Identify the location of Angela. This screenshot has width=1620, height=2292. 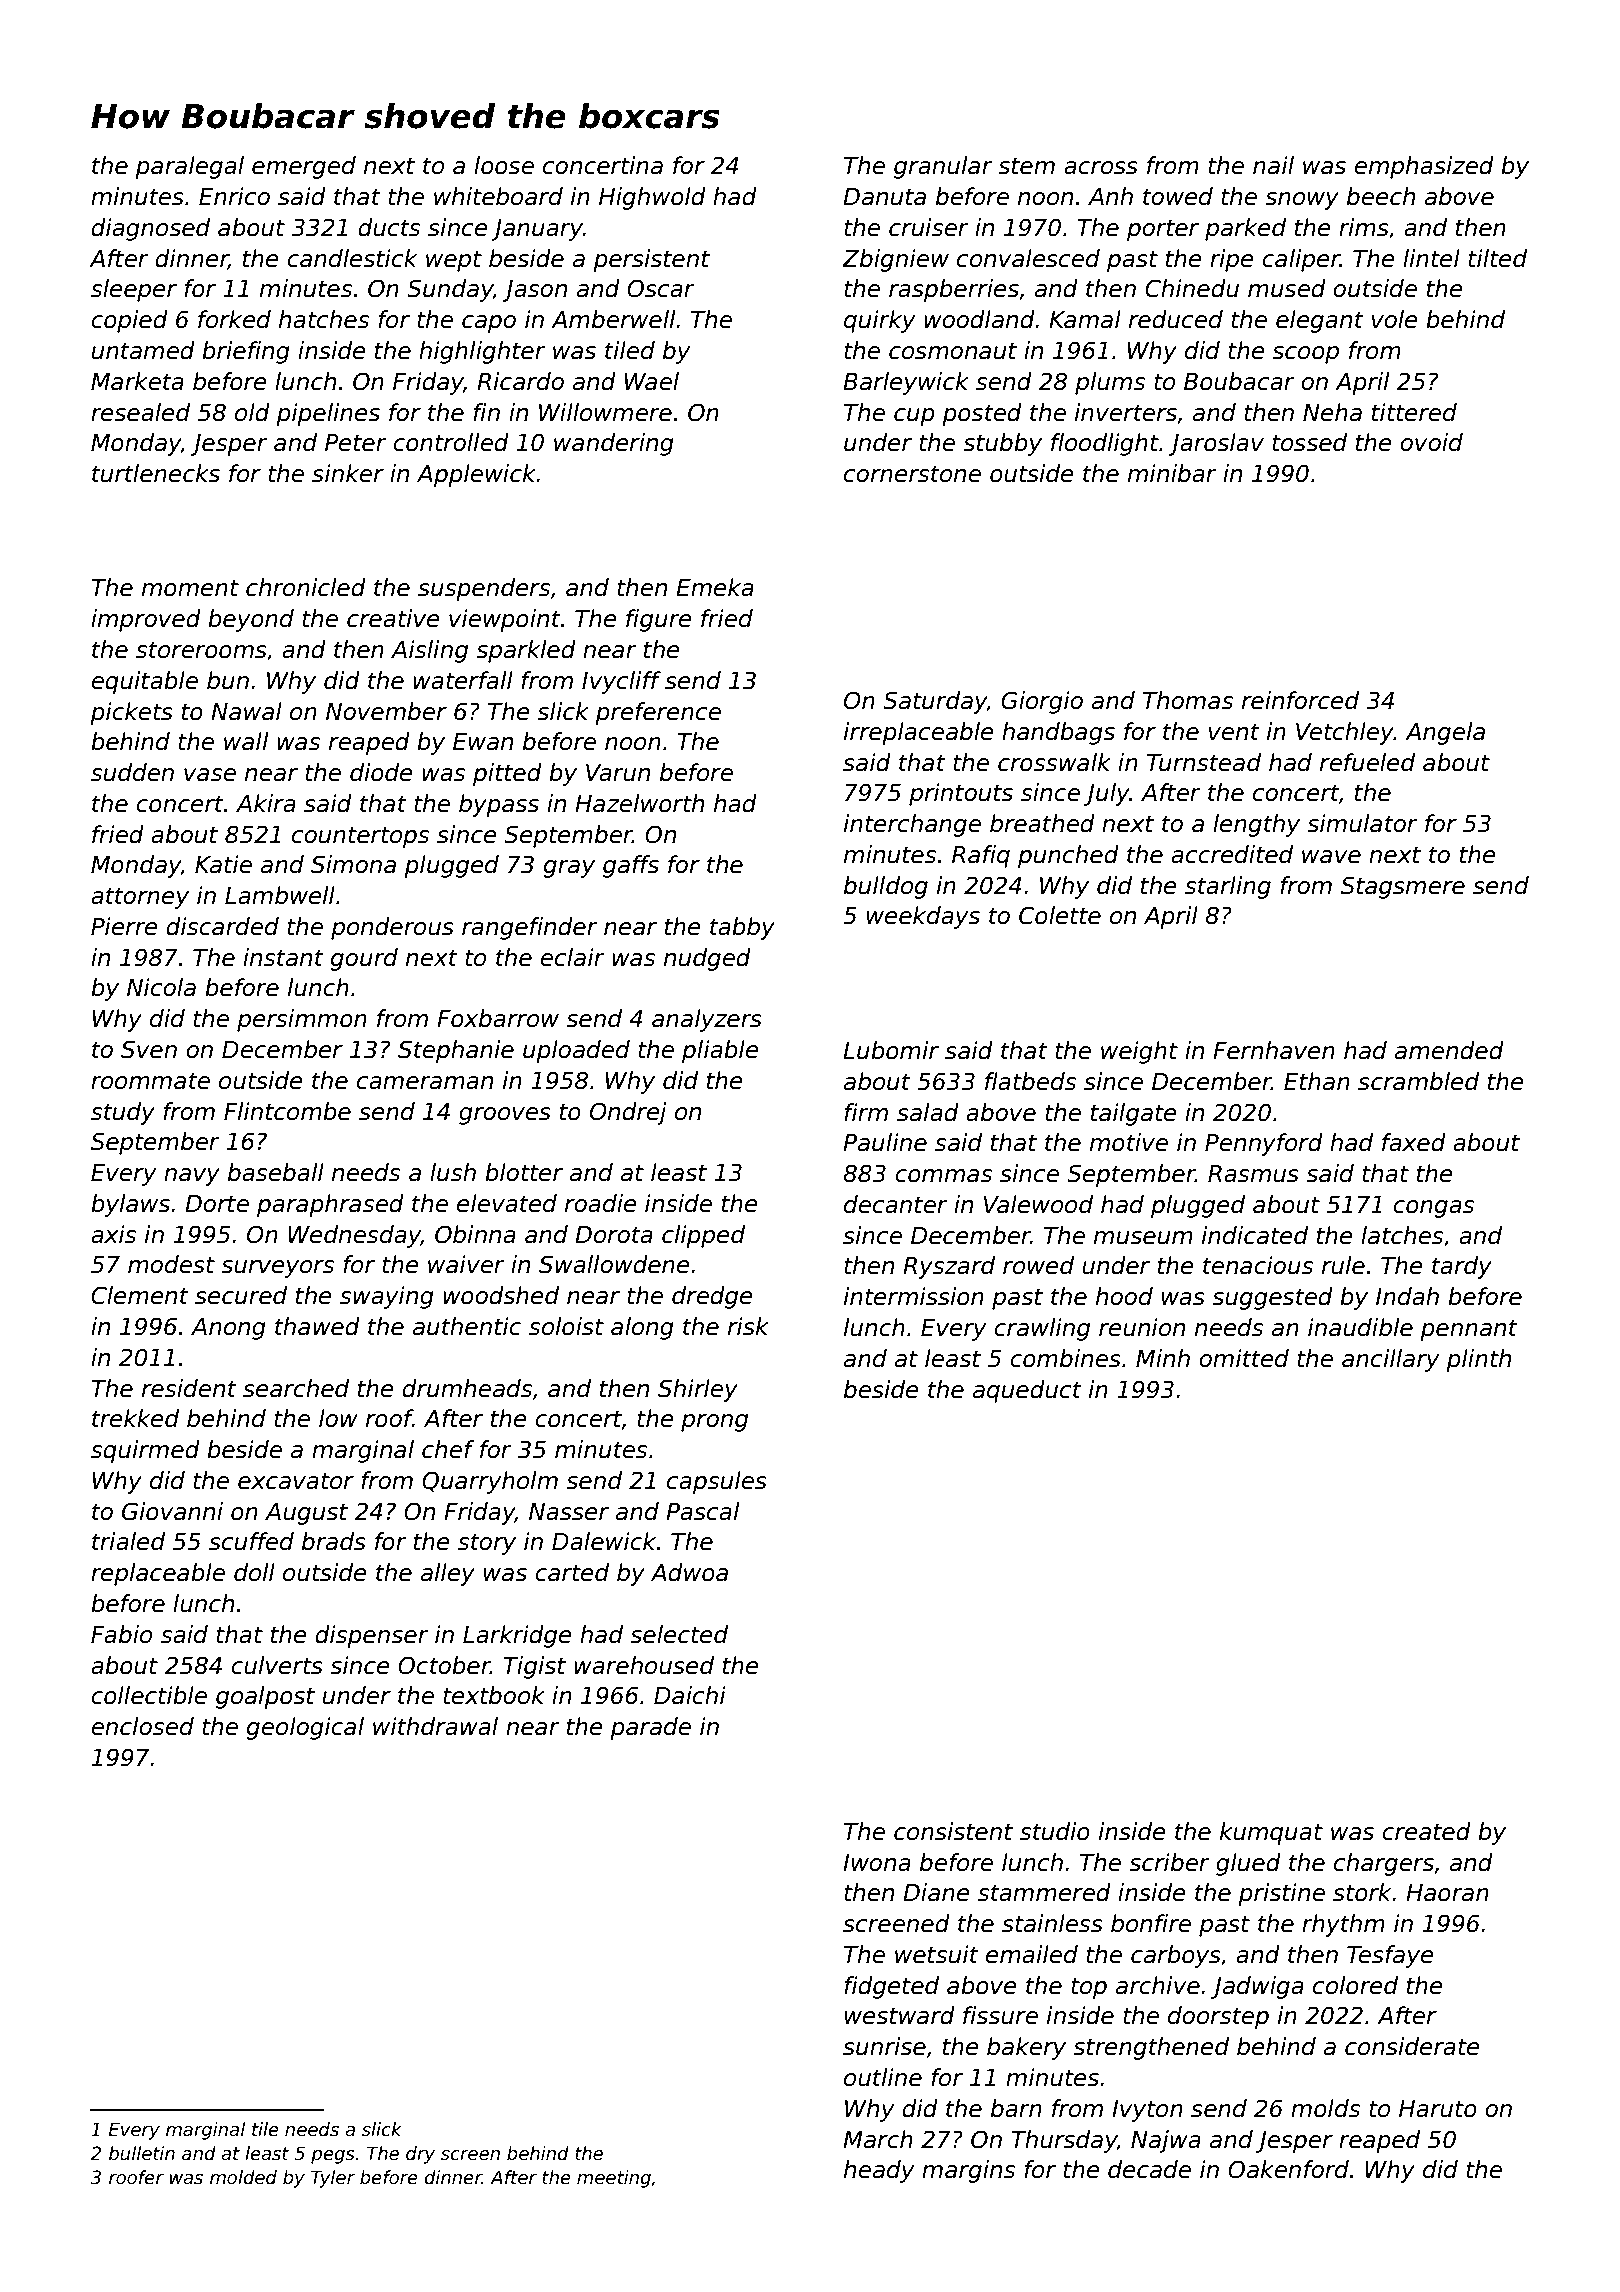
(1445, 733).
